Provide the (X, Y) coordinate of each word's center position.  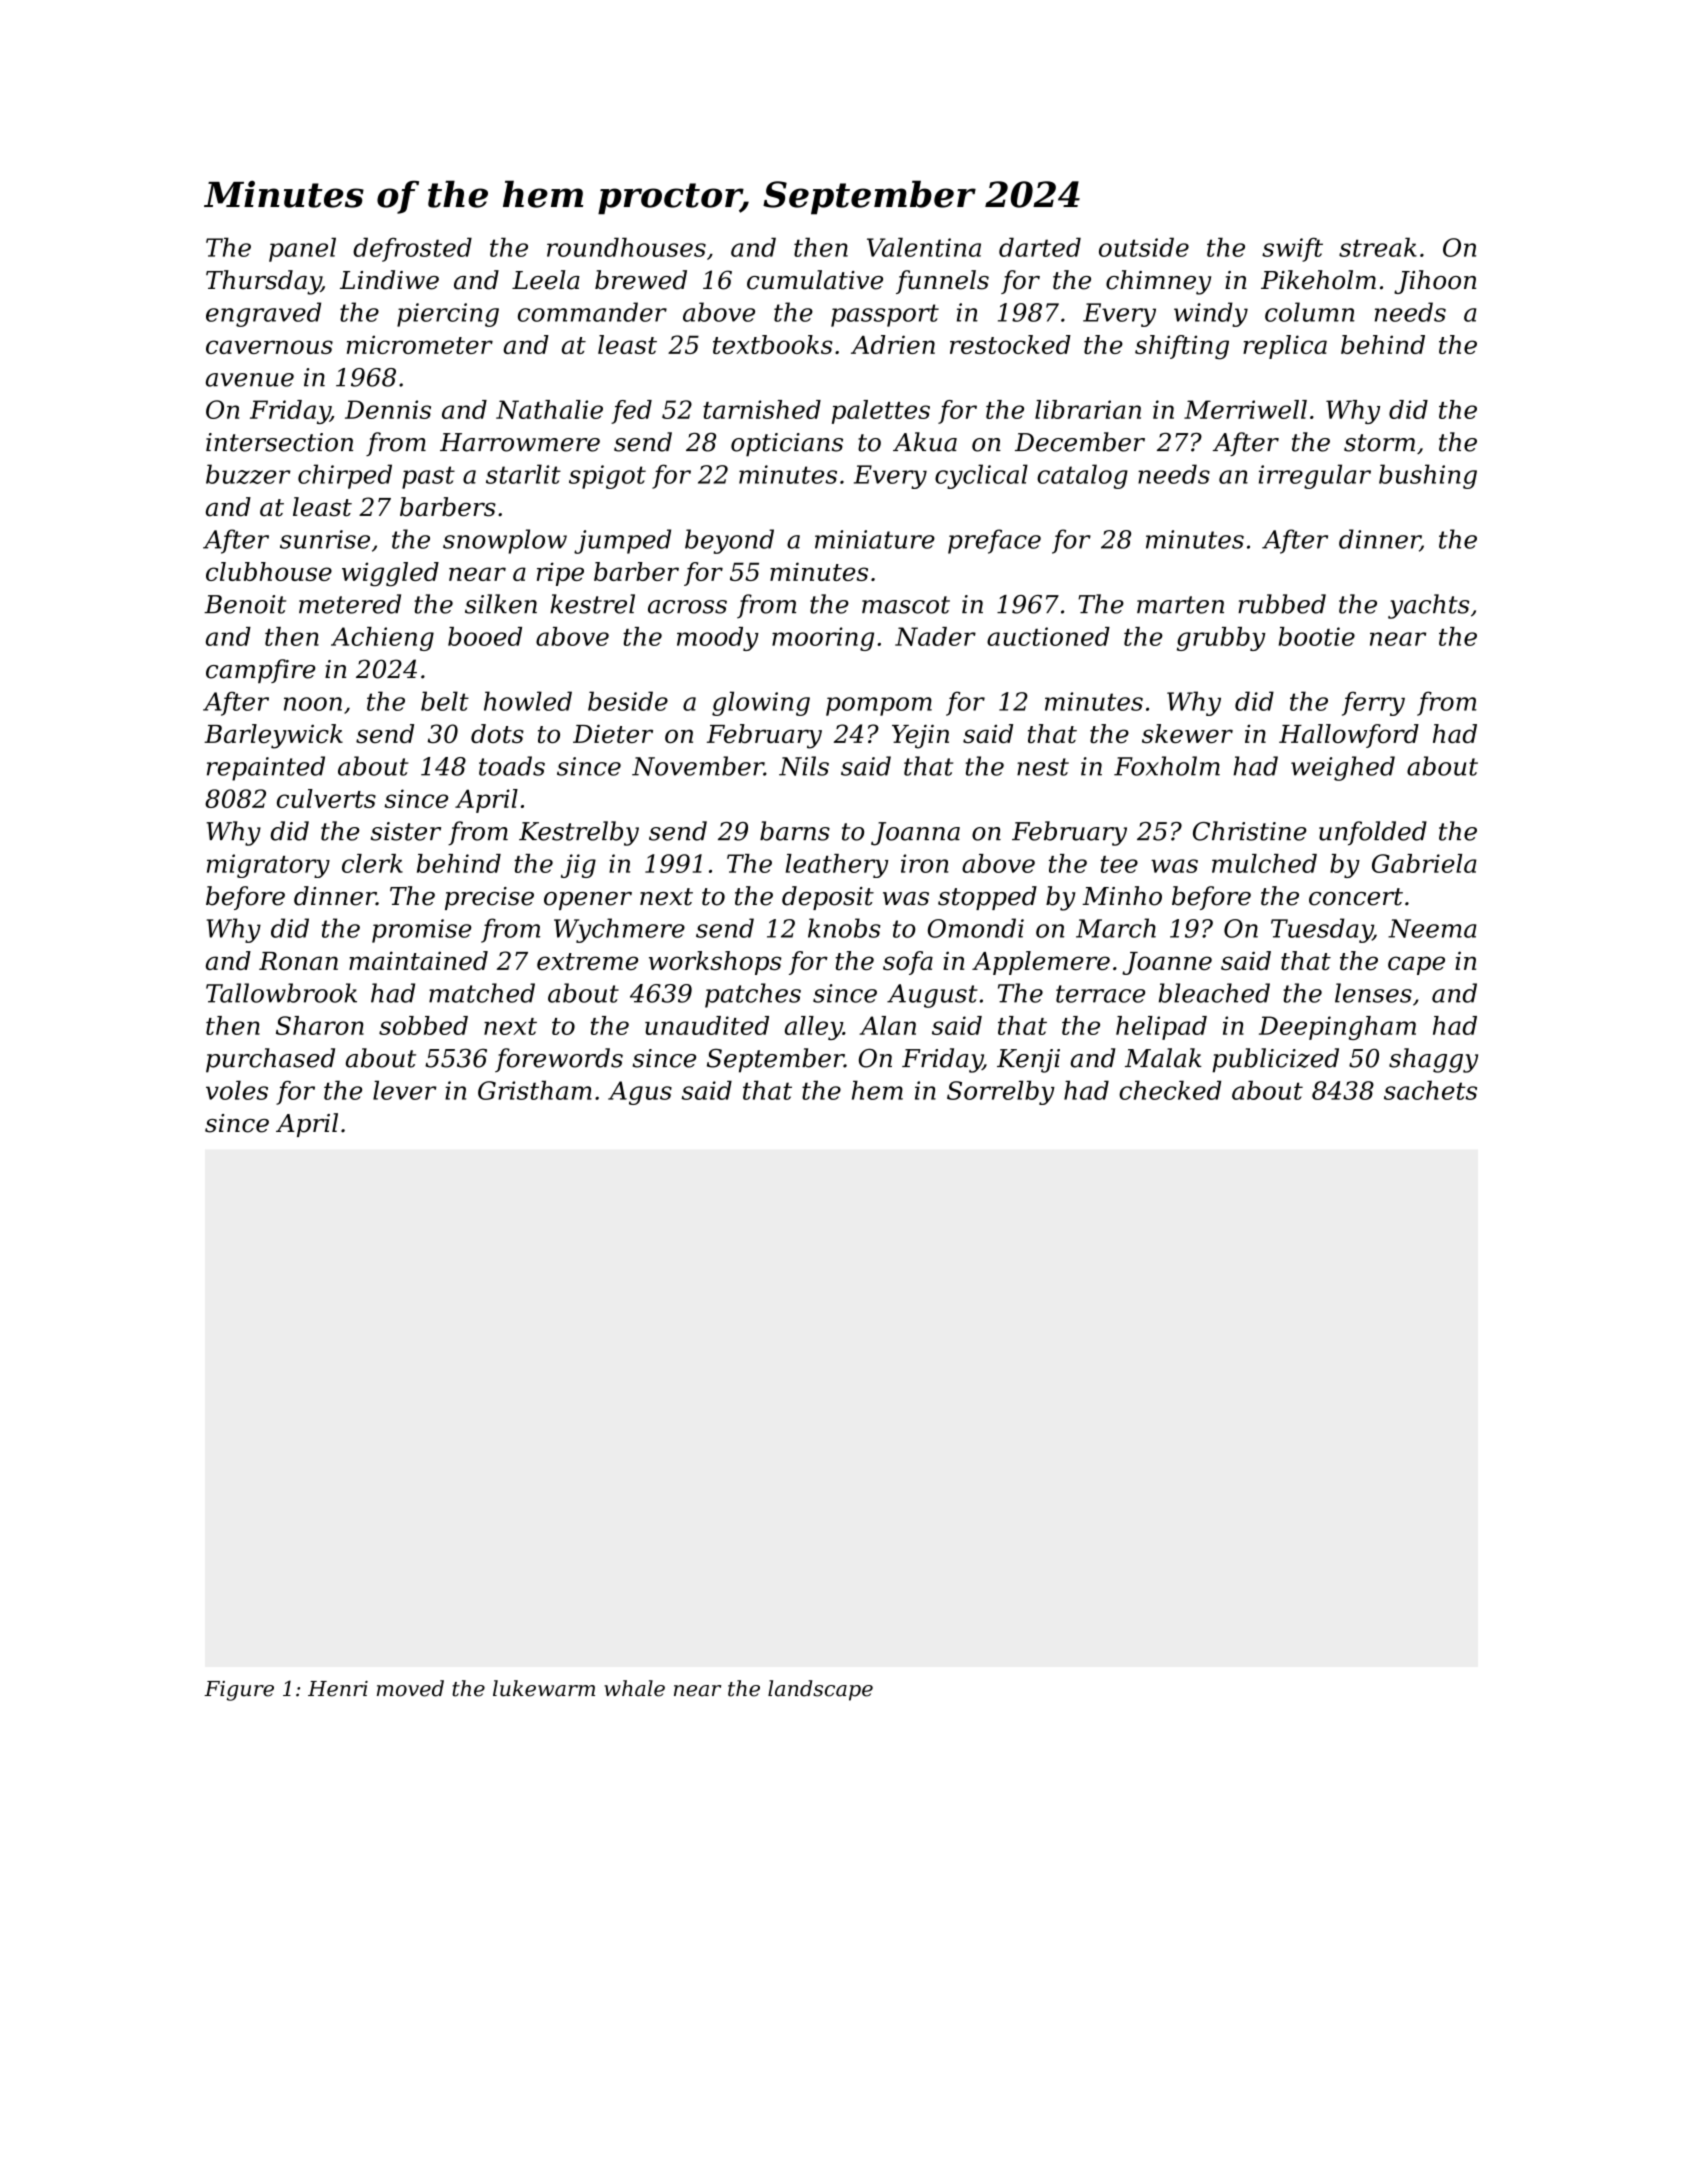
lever (405, 1090)
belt (445, 701)
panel (302, 250)
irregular (1315, 476)
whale (634, 1688)
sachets (1430, 1090)
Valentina (924, 247)
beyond (729, 541)
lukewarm (544, 1688)
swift (1292, 250)
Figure (239, 1691)
